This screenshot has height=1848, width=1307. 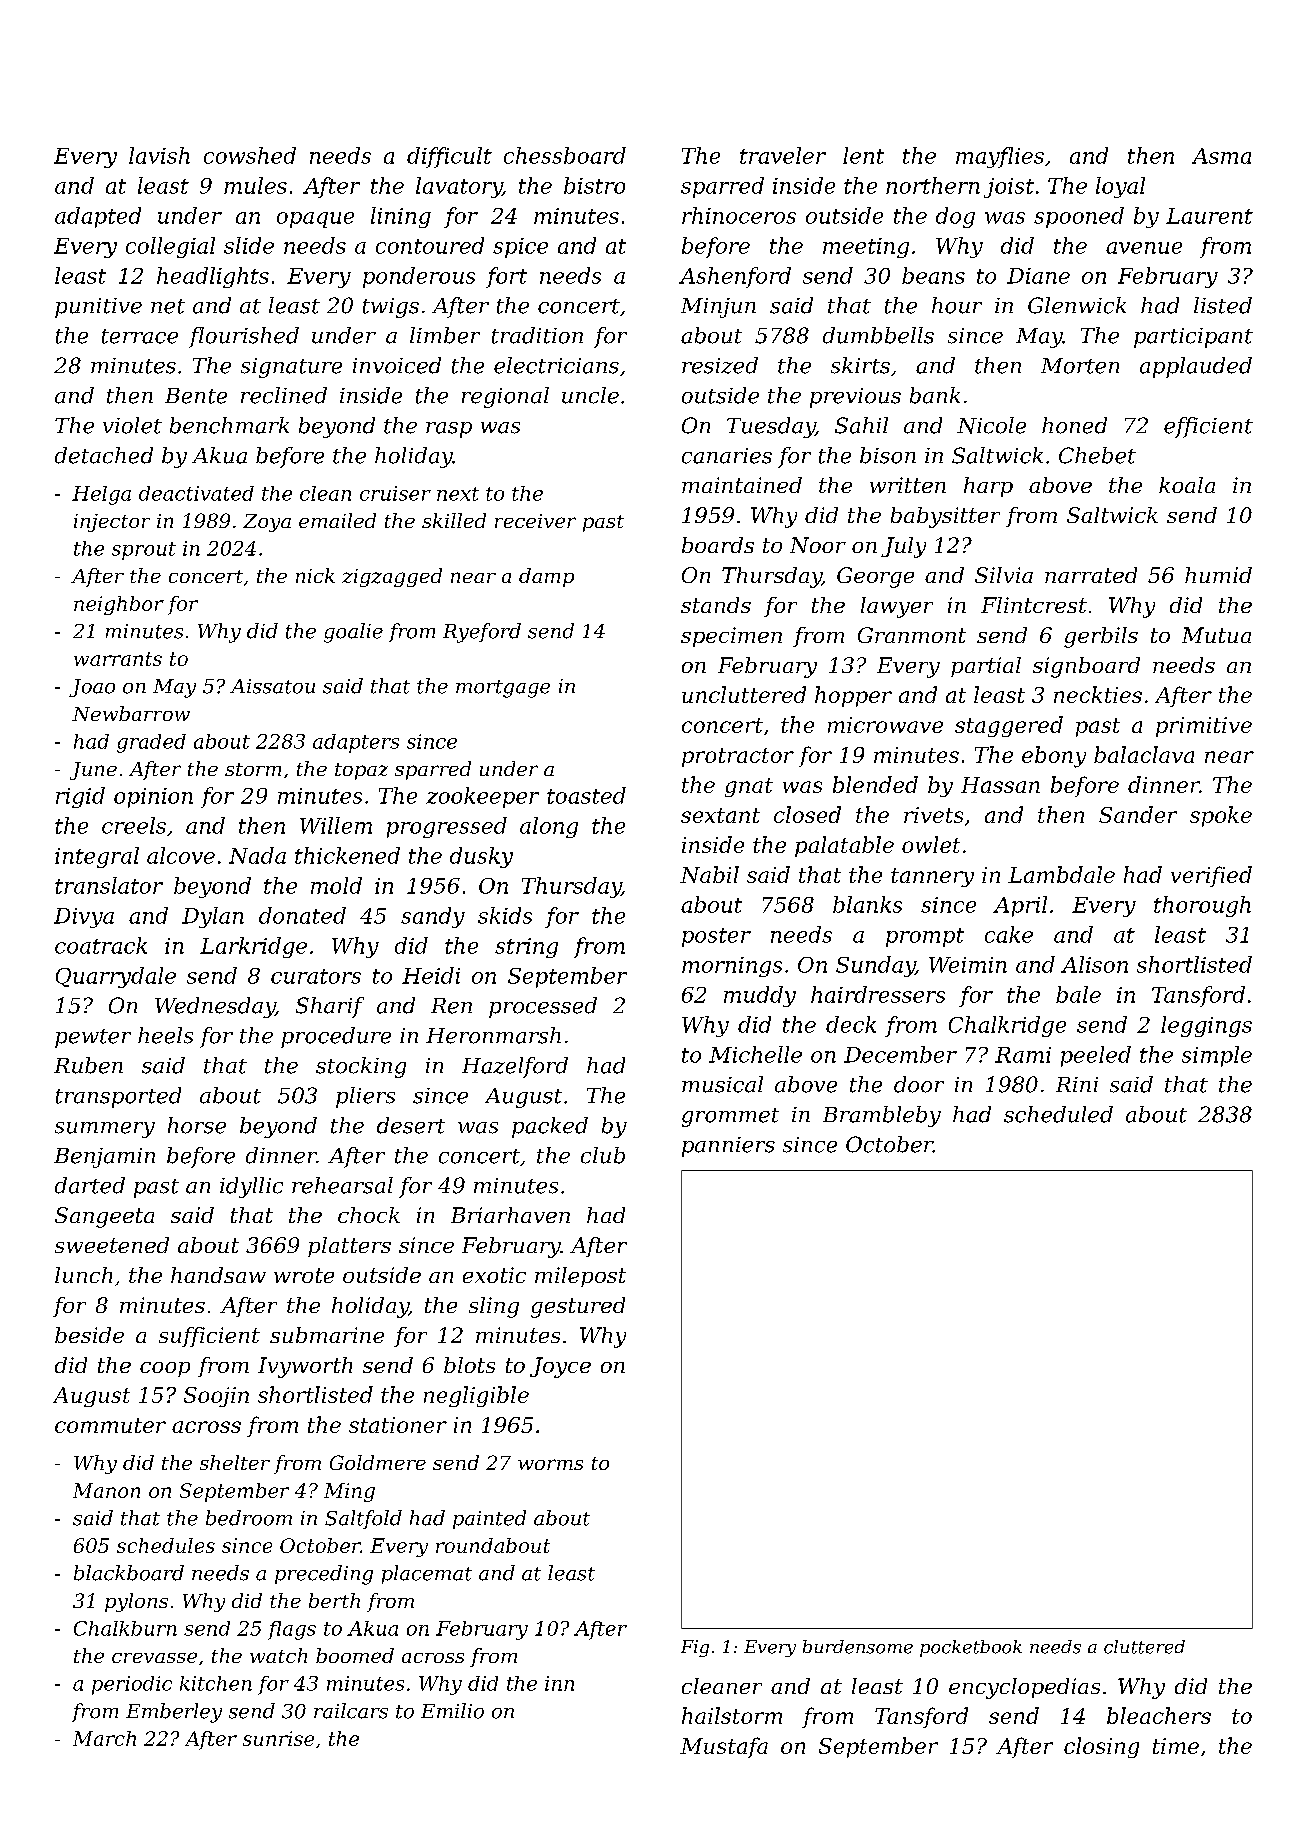 I want to click on cowshed, so click(x=250, y=155).
